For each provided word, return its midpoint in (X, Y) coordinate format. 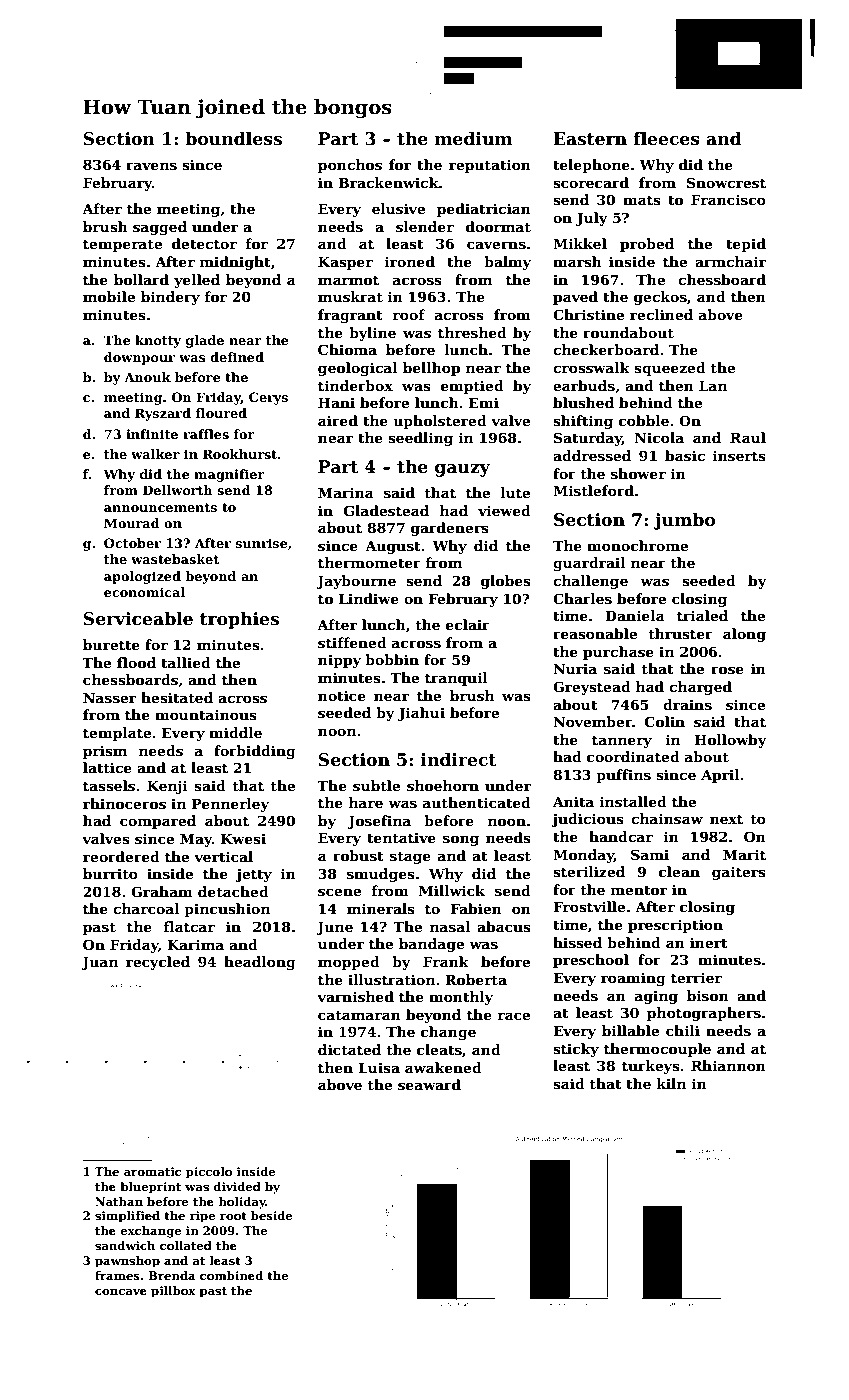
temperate (122, 245)
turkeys (651, 1067)
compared (158, 822)
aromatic (152, 1171)
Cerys (268, 398)
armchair (730, 261)
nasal (450, 926)
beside (271, 1215)
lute (515, 492)
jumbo (684, 521)
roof (408, 314)
